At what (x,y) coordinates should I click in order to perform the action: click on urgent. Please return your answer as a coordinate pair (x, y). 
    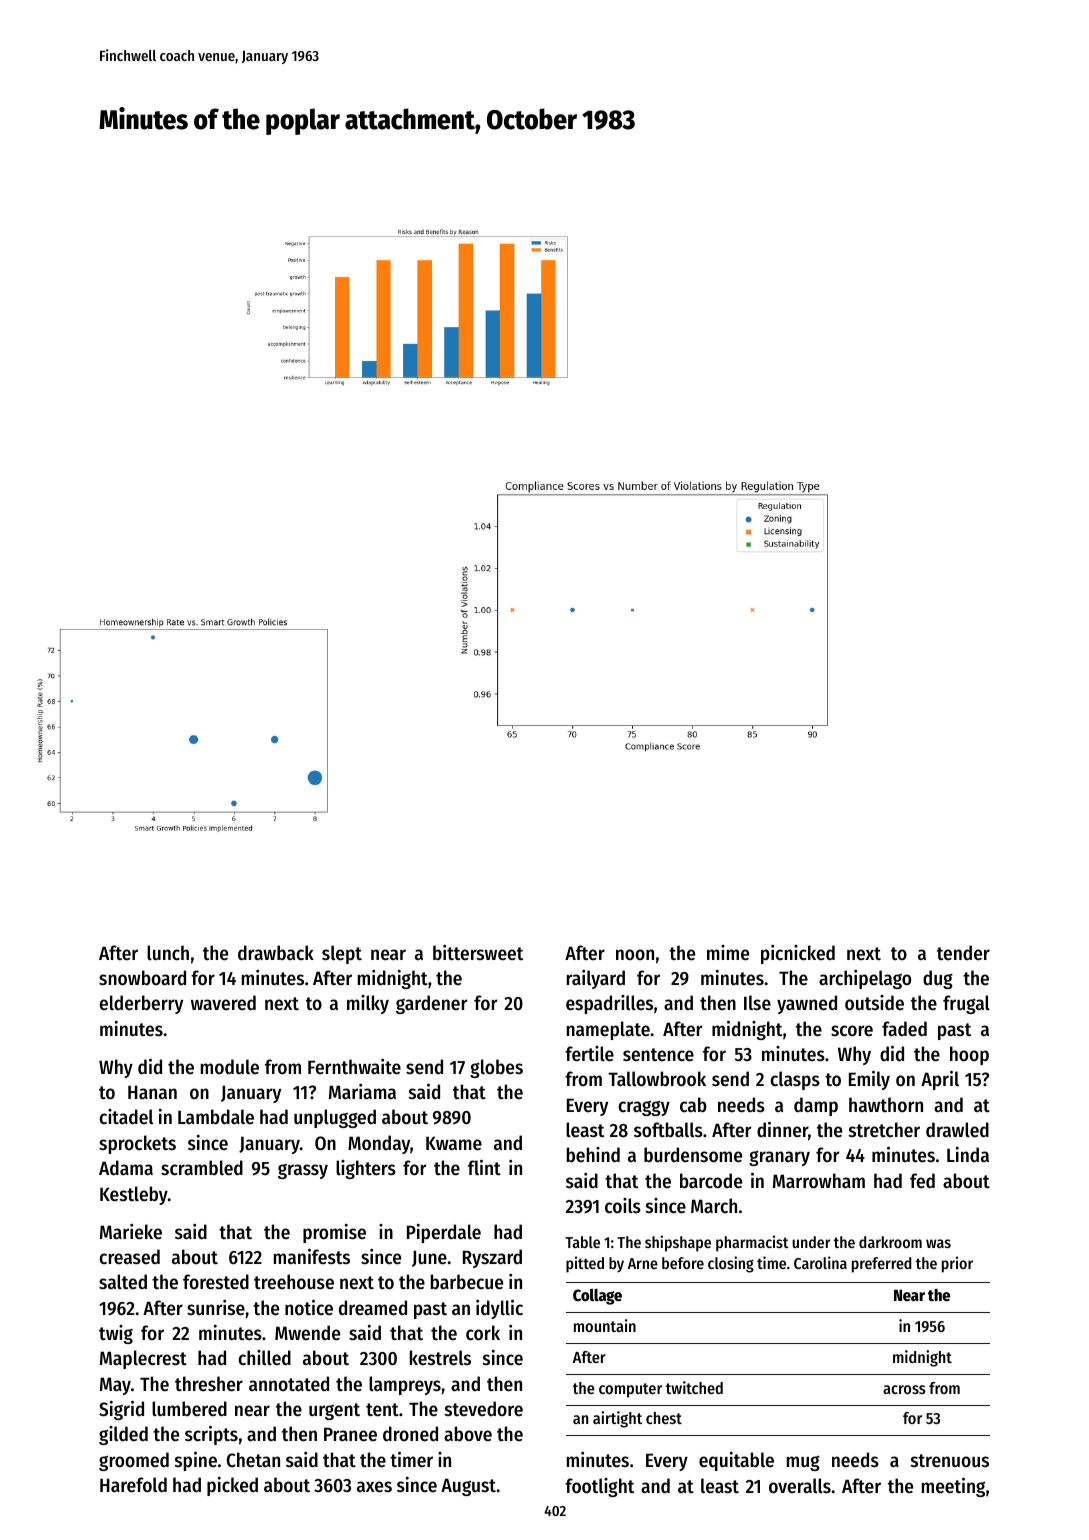
    Looking at the image, I should click on (334, 1411).
